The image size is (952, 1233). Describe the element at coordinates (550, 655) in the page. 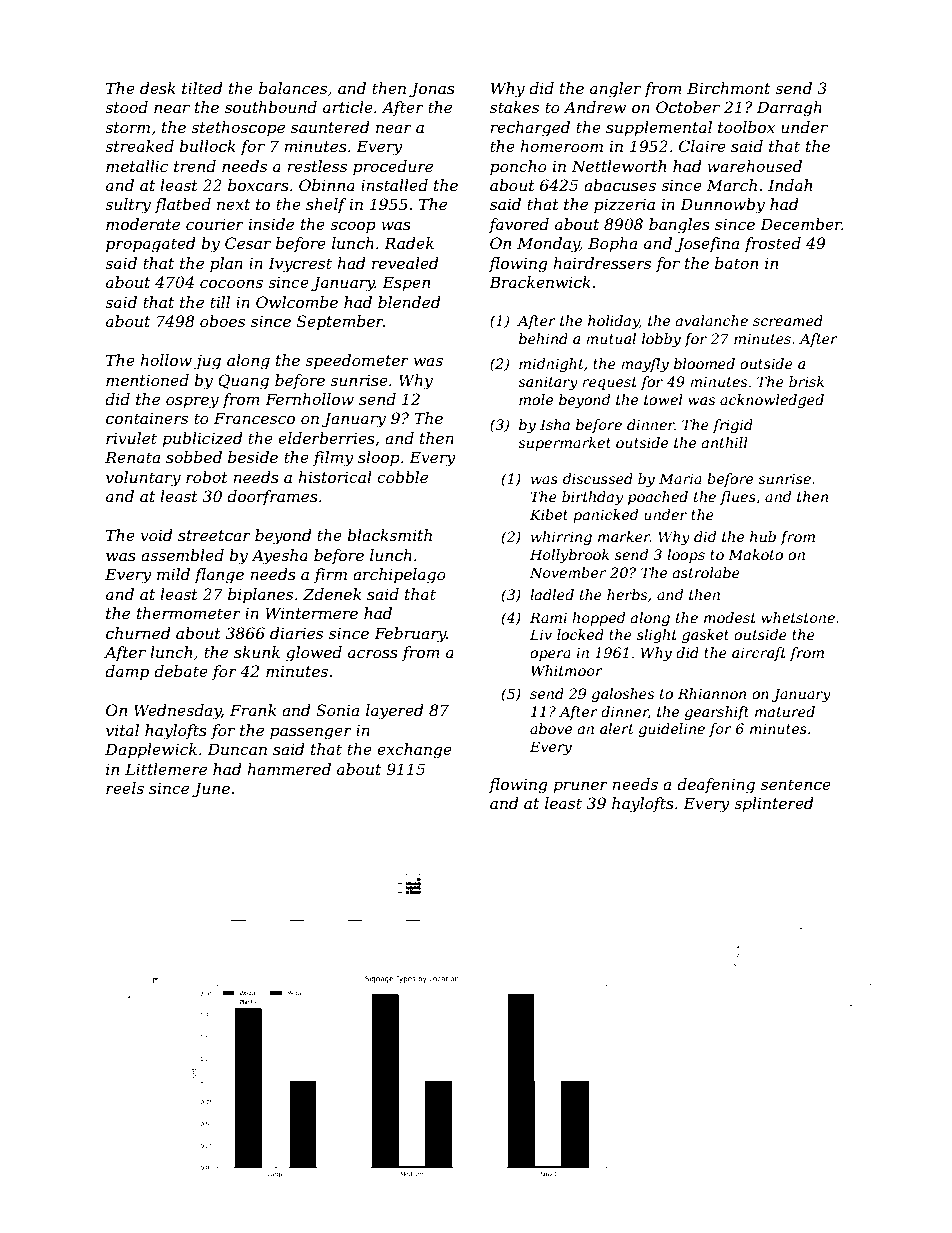

I see `opera` at that location.
